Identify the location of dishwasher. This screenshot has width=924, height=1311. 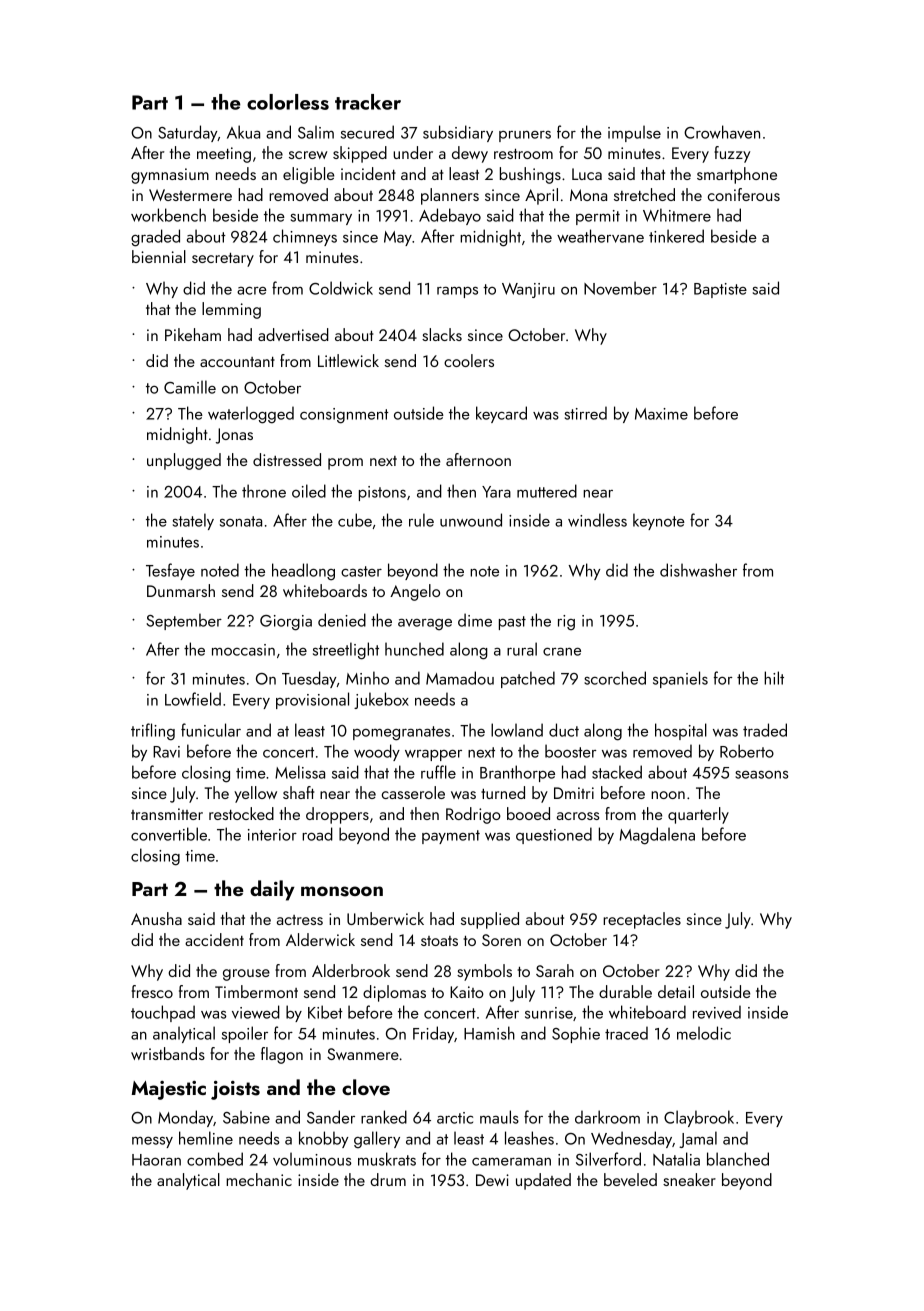
(698, 570).
